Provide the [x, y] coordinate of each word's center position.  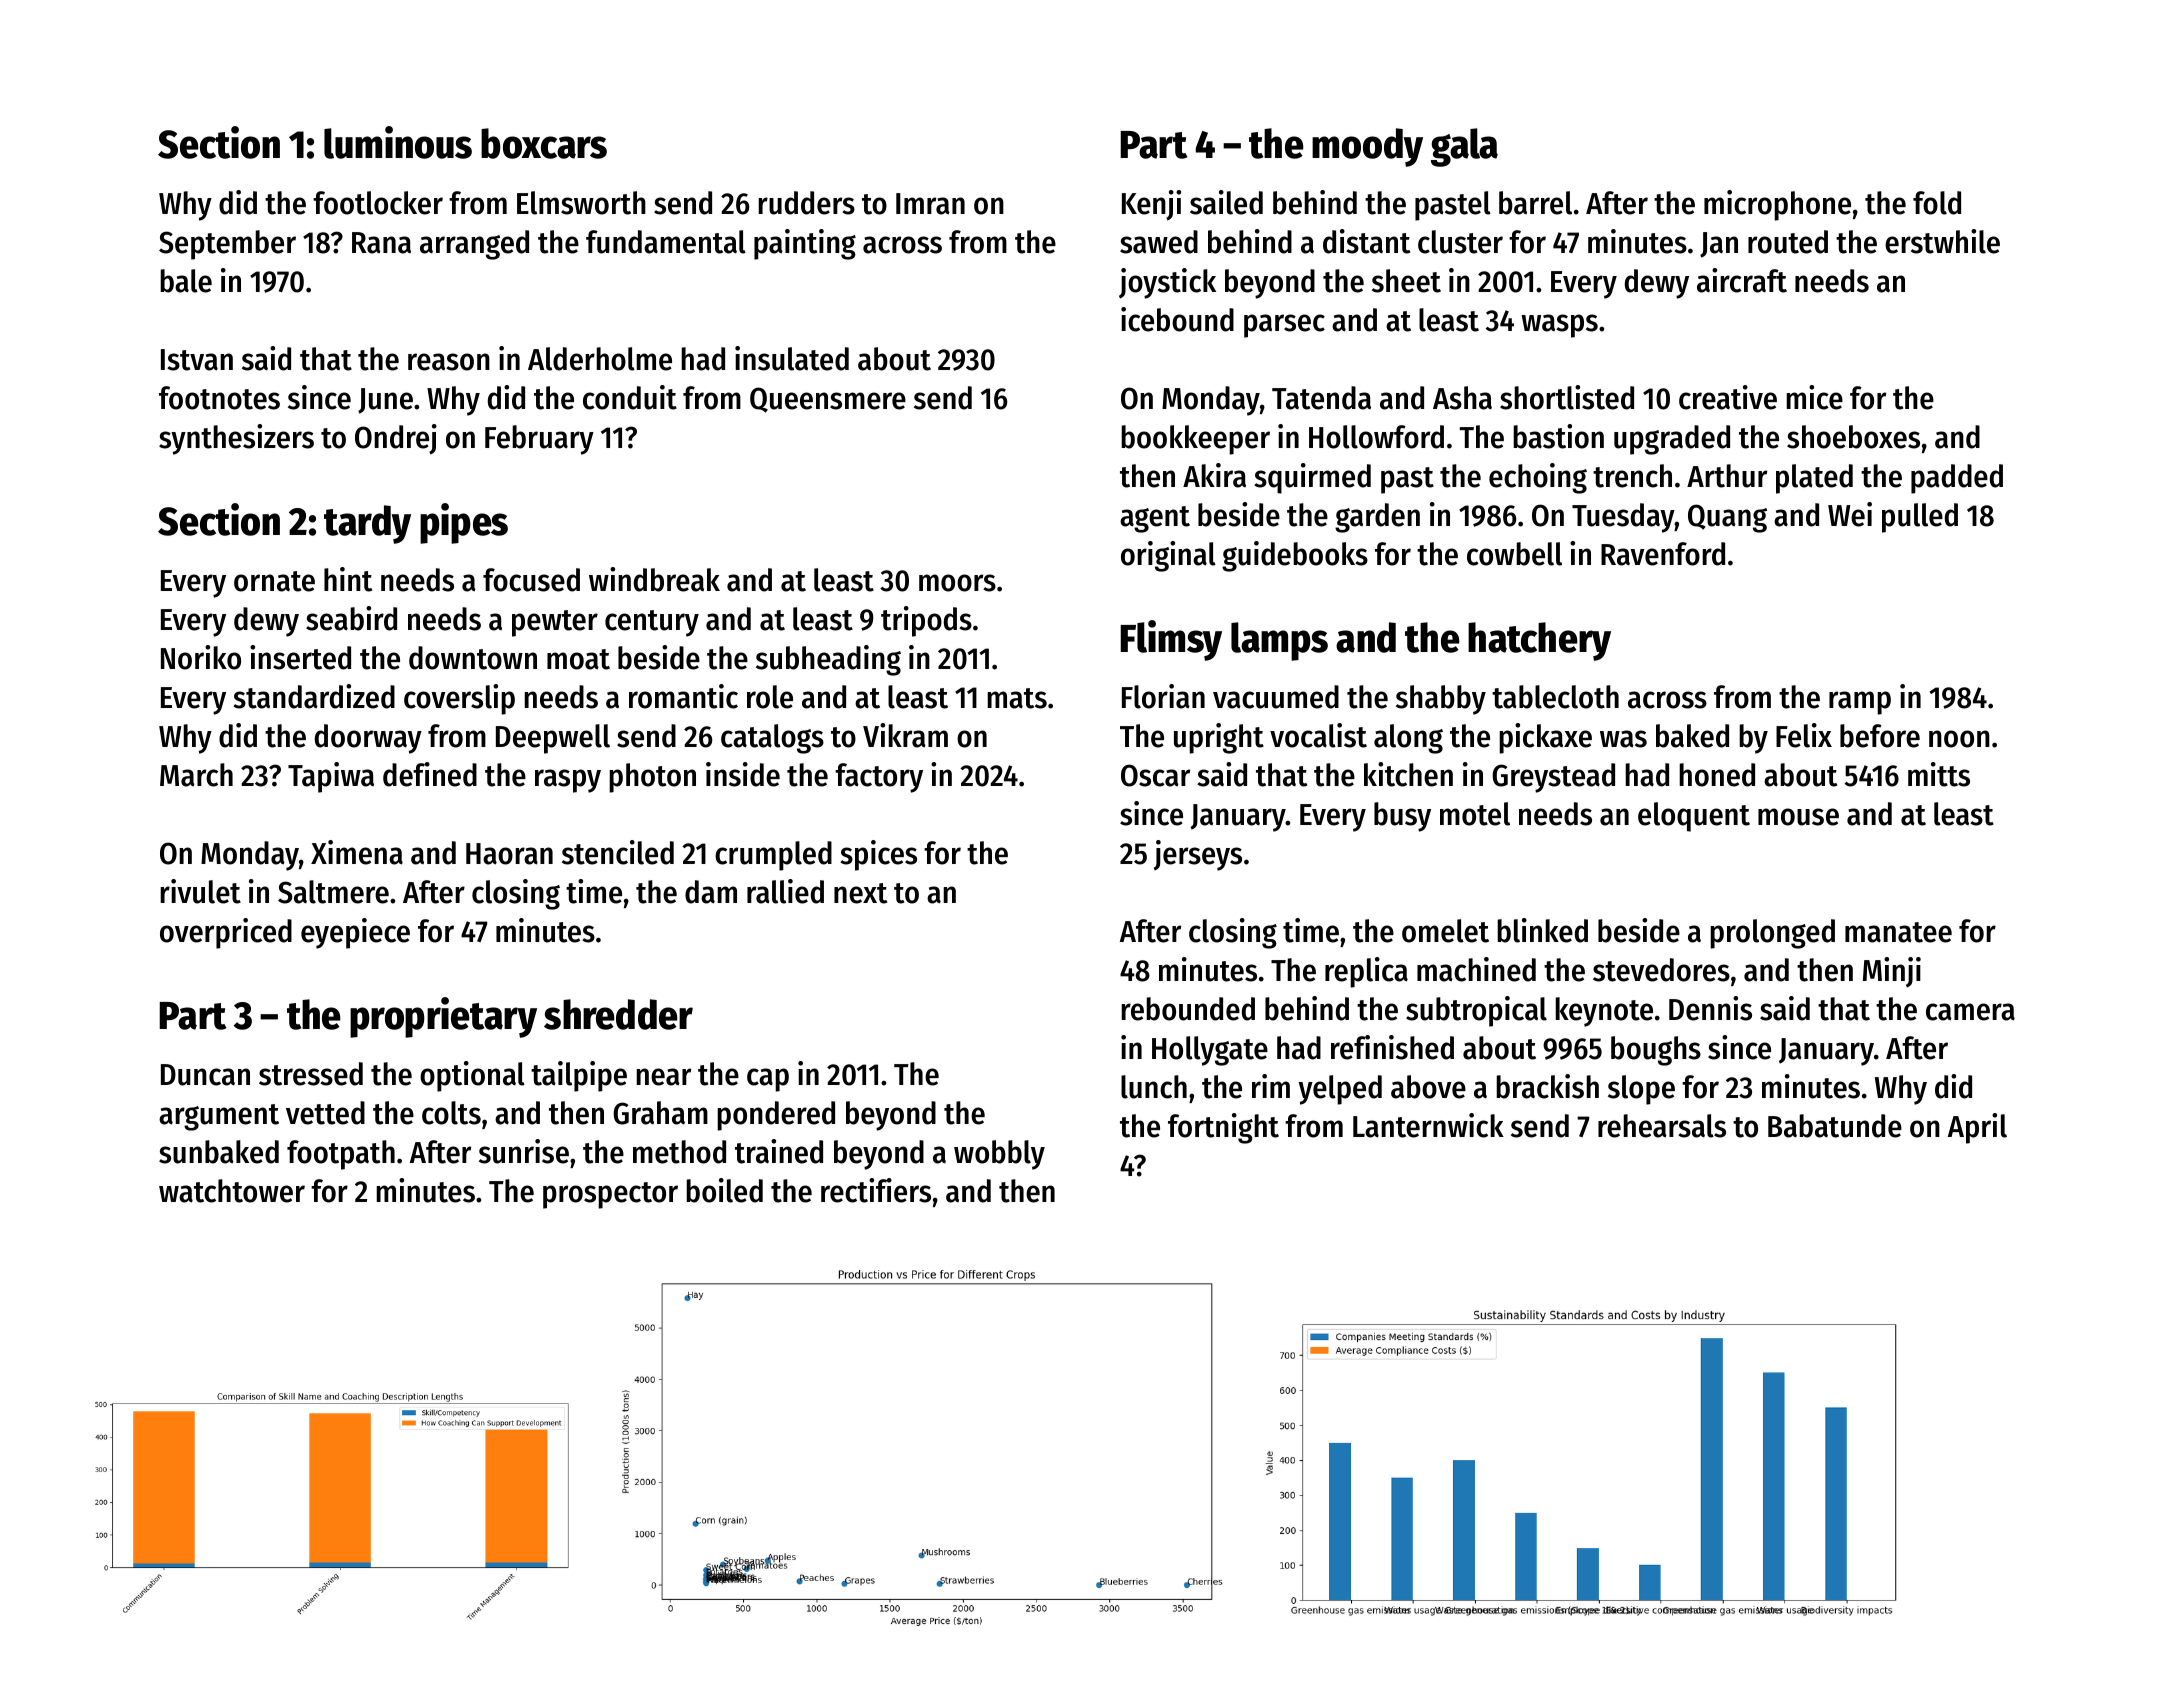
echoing [1538, 478]
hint [348, 579]
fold [1937, 203]
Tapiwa [331, 777]
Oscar [1155, 775]
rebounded [1188, 1009]
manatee [1898, 932]
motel [1475, 814]
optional [472, 1076]
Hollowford [1376, 437]
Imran [930, 204]
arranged [474, 245]
